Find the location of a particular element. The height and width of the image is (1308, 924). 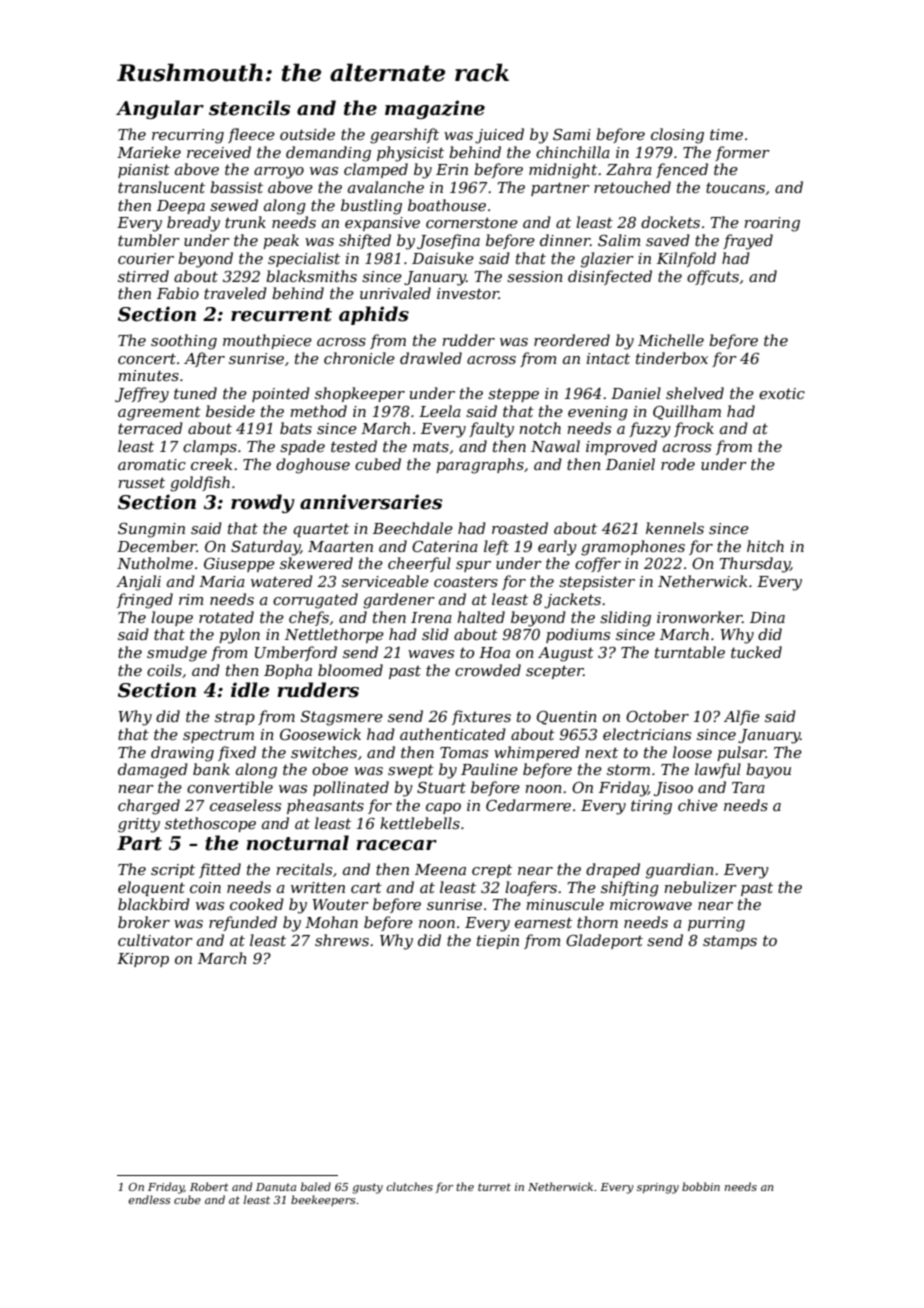

coils is located at coordinates (164, 670).
